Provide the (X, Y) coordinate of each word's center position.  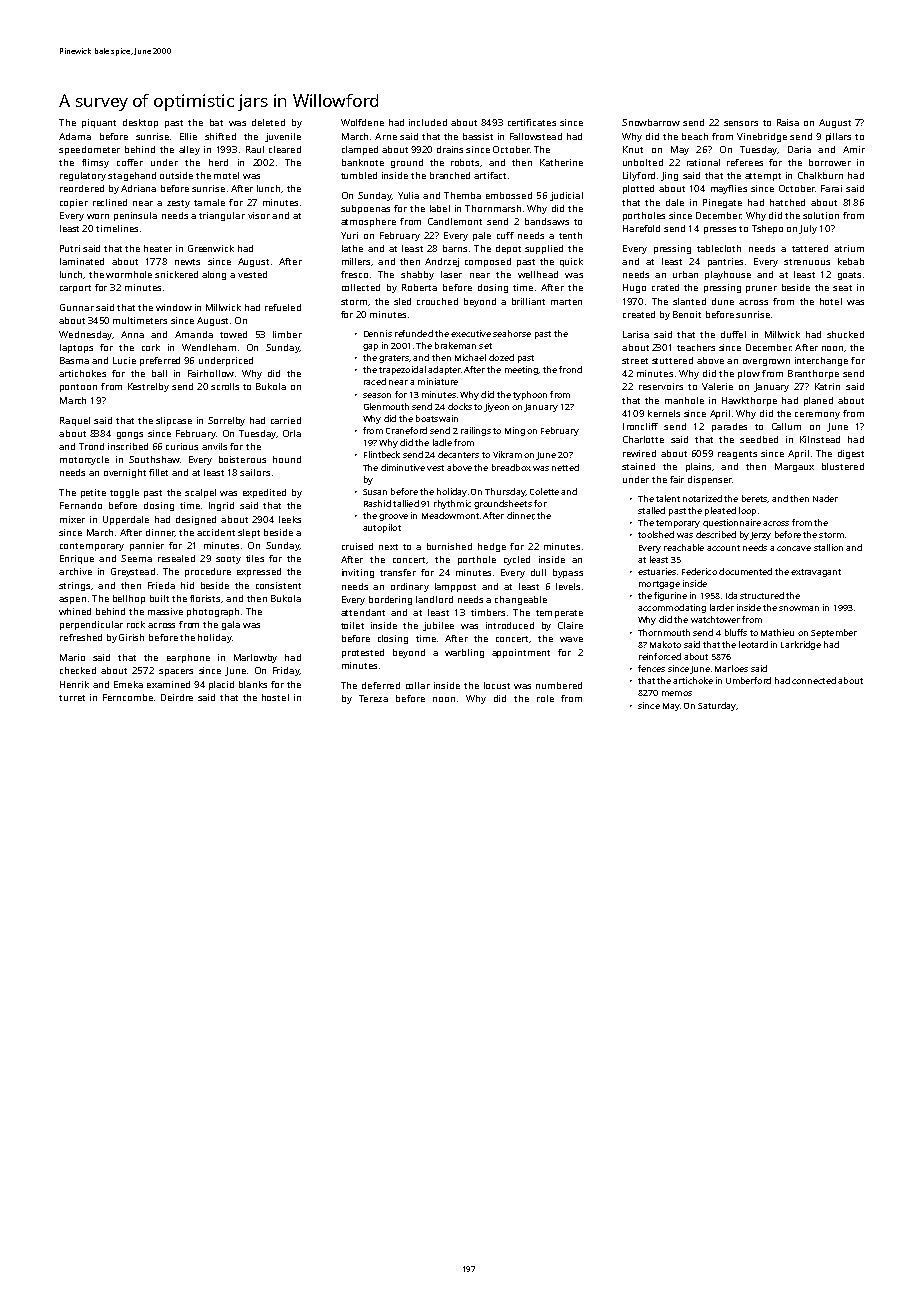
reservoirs (661, 386)
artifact (490, 175)
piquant (99, 123)
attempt (763, 177)
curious (182, 446)
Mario (72, 657)
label (440, 208)
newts (187, 262)
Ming (515, 431)
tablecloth (719, 248)
